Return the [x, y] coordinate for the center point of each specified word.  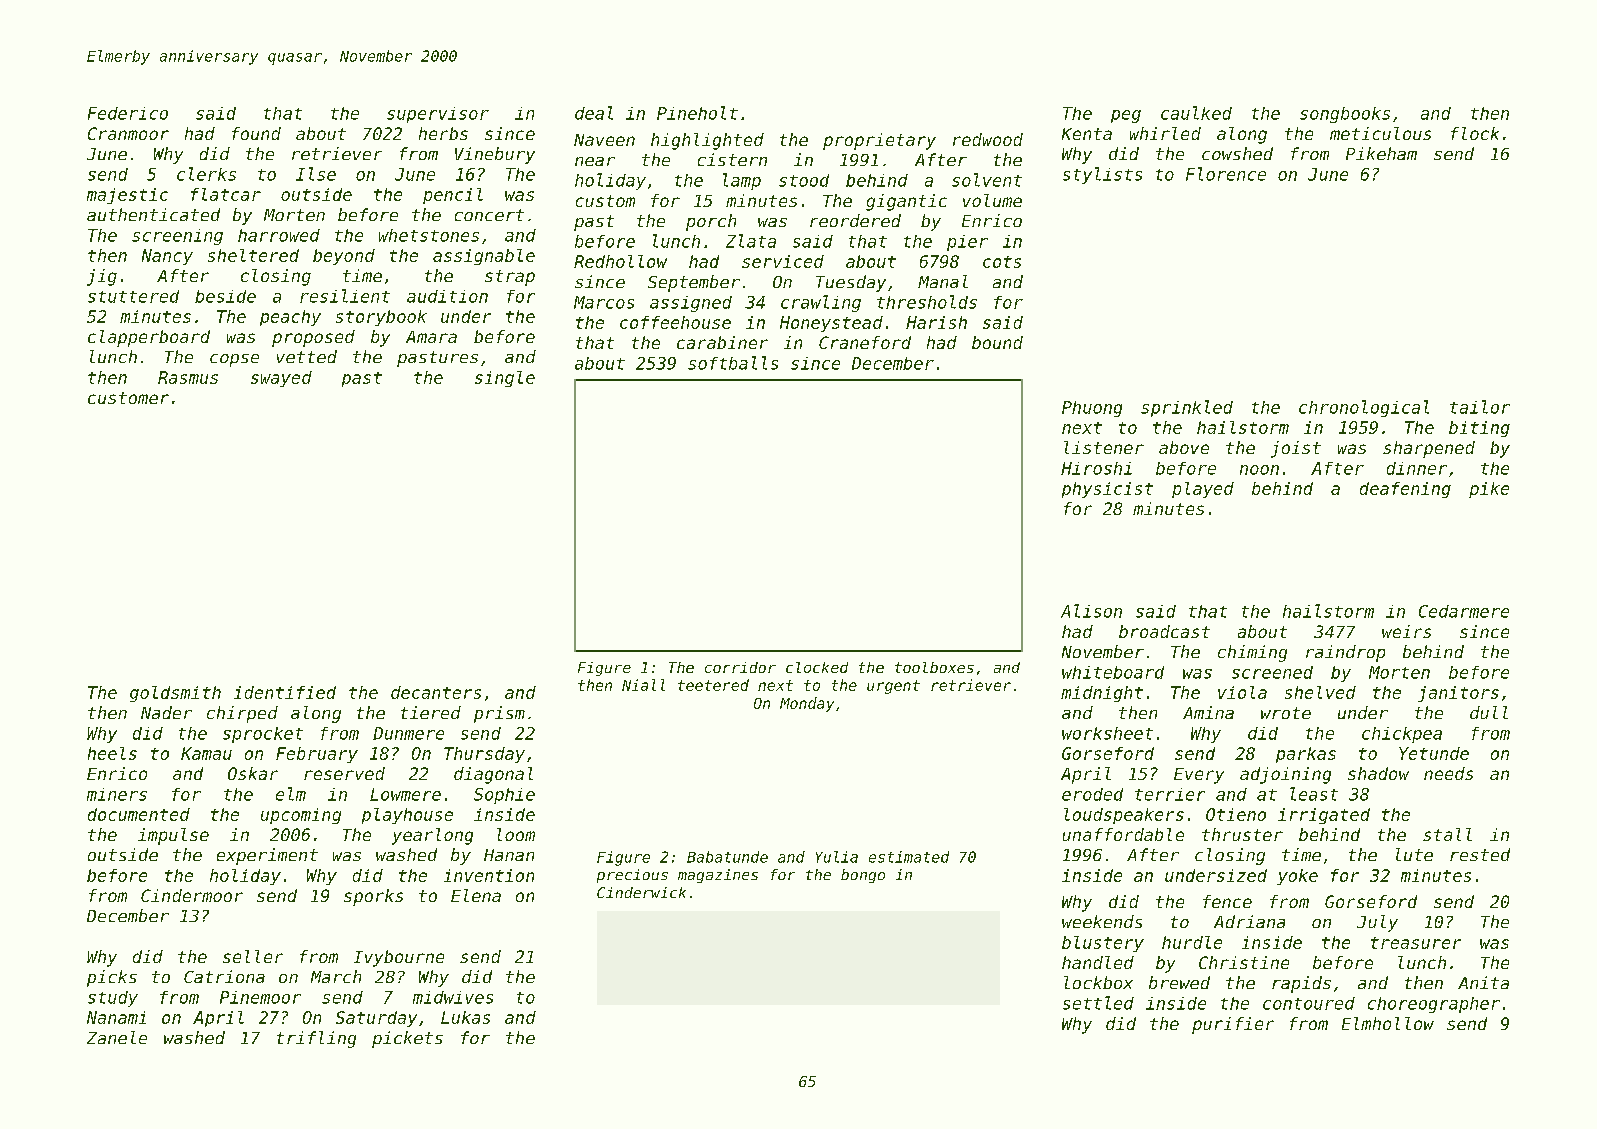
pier [967, 243]
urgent [893, 687]
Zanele [117, 1037]
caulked [1196, 113]
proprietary [879, 141]
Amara [431, 337]
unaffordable [1123, 834]
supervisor [438, 115]
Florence [1226, 174]
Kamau [206, 753]
